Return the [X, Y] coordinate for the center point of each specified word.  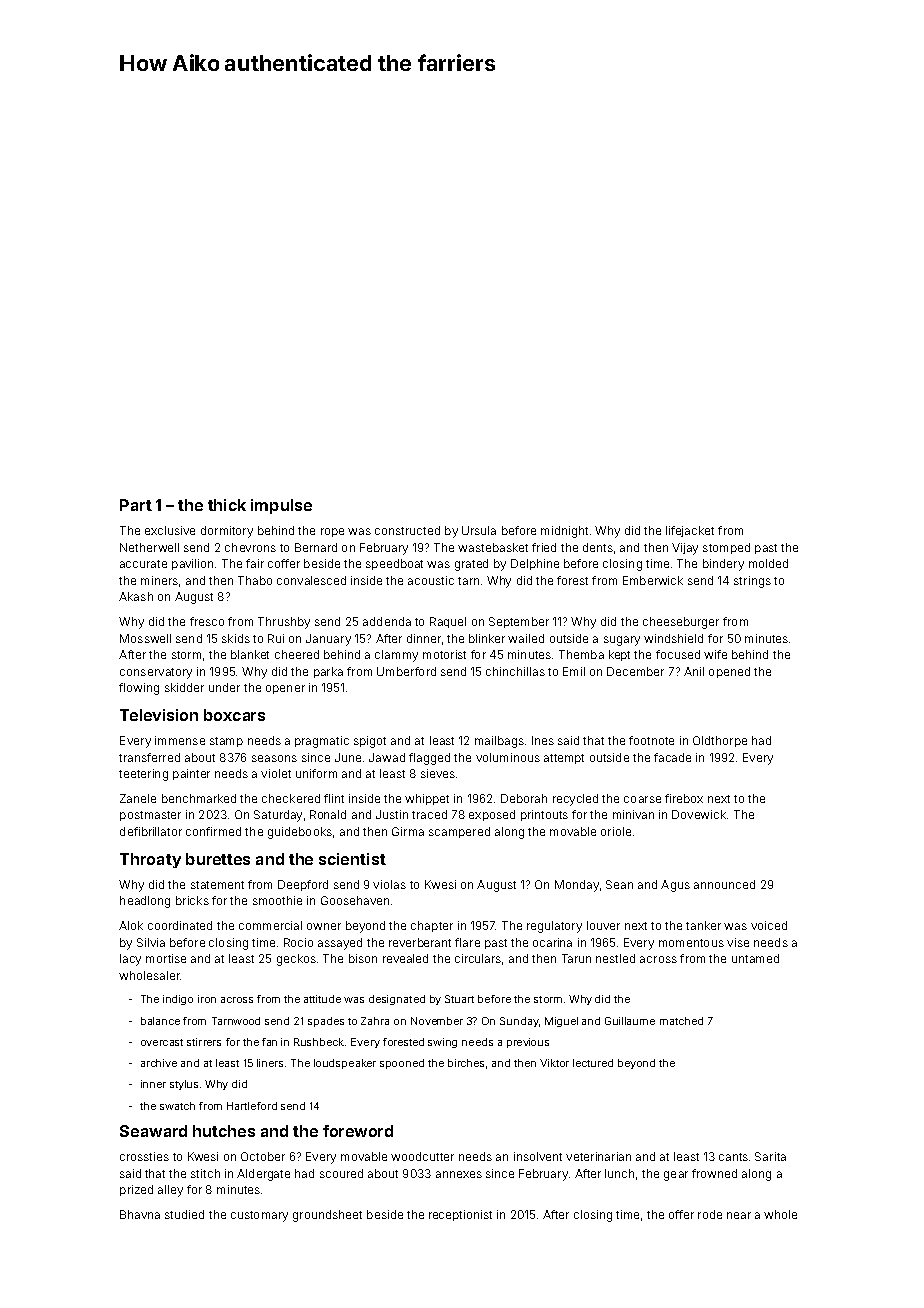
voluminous [508, 757]
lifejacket [690, 531]
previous [528, 1043]
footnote [651, 740]
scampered [459, 832]
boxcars [234, 715]
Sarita [770, 1156]
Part [136, 505]
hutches [224, 1131]
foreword [358, 1131]
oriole [616, 831]
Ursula [479, 530]
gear [676, 1176]
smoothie [277, 900]
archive [159, 1063]
